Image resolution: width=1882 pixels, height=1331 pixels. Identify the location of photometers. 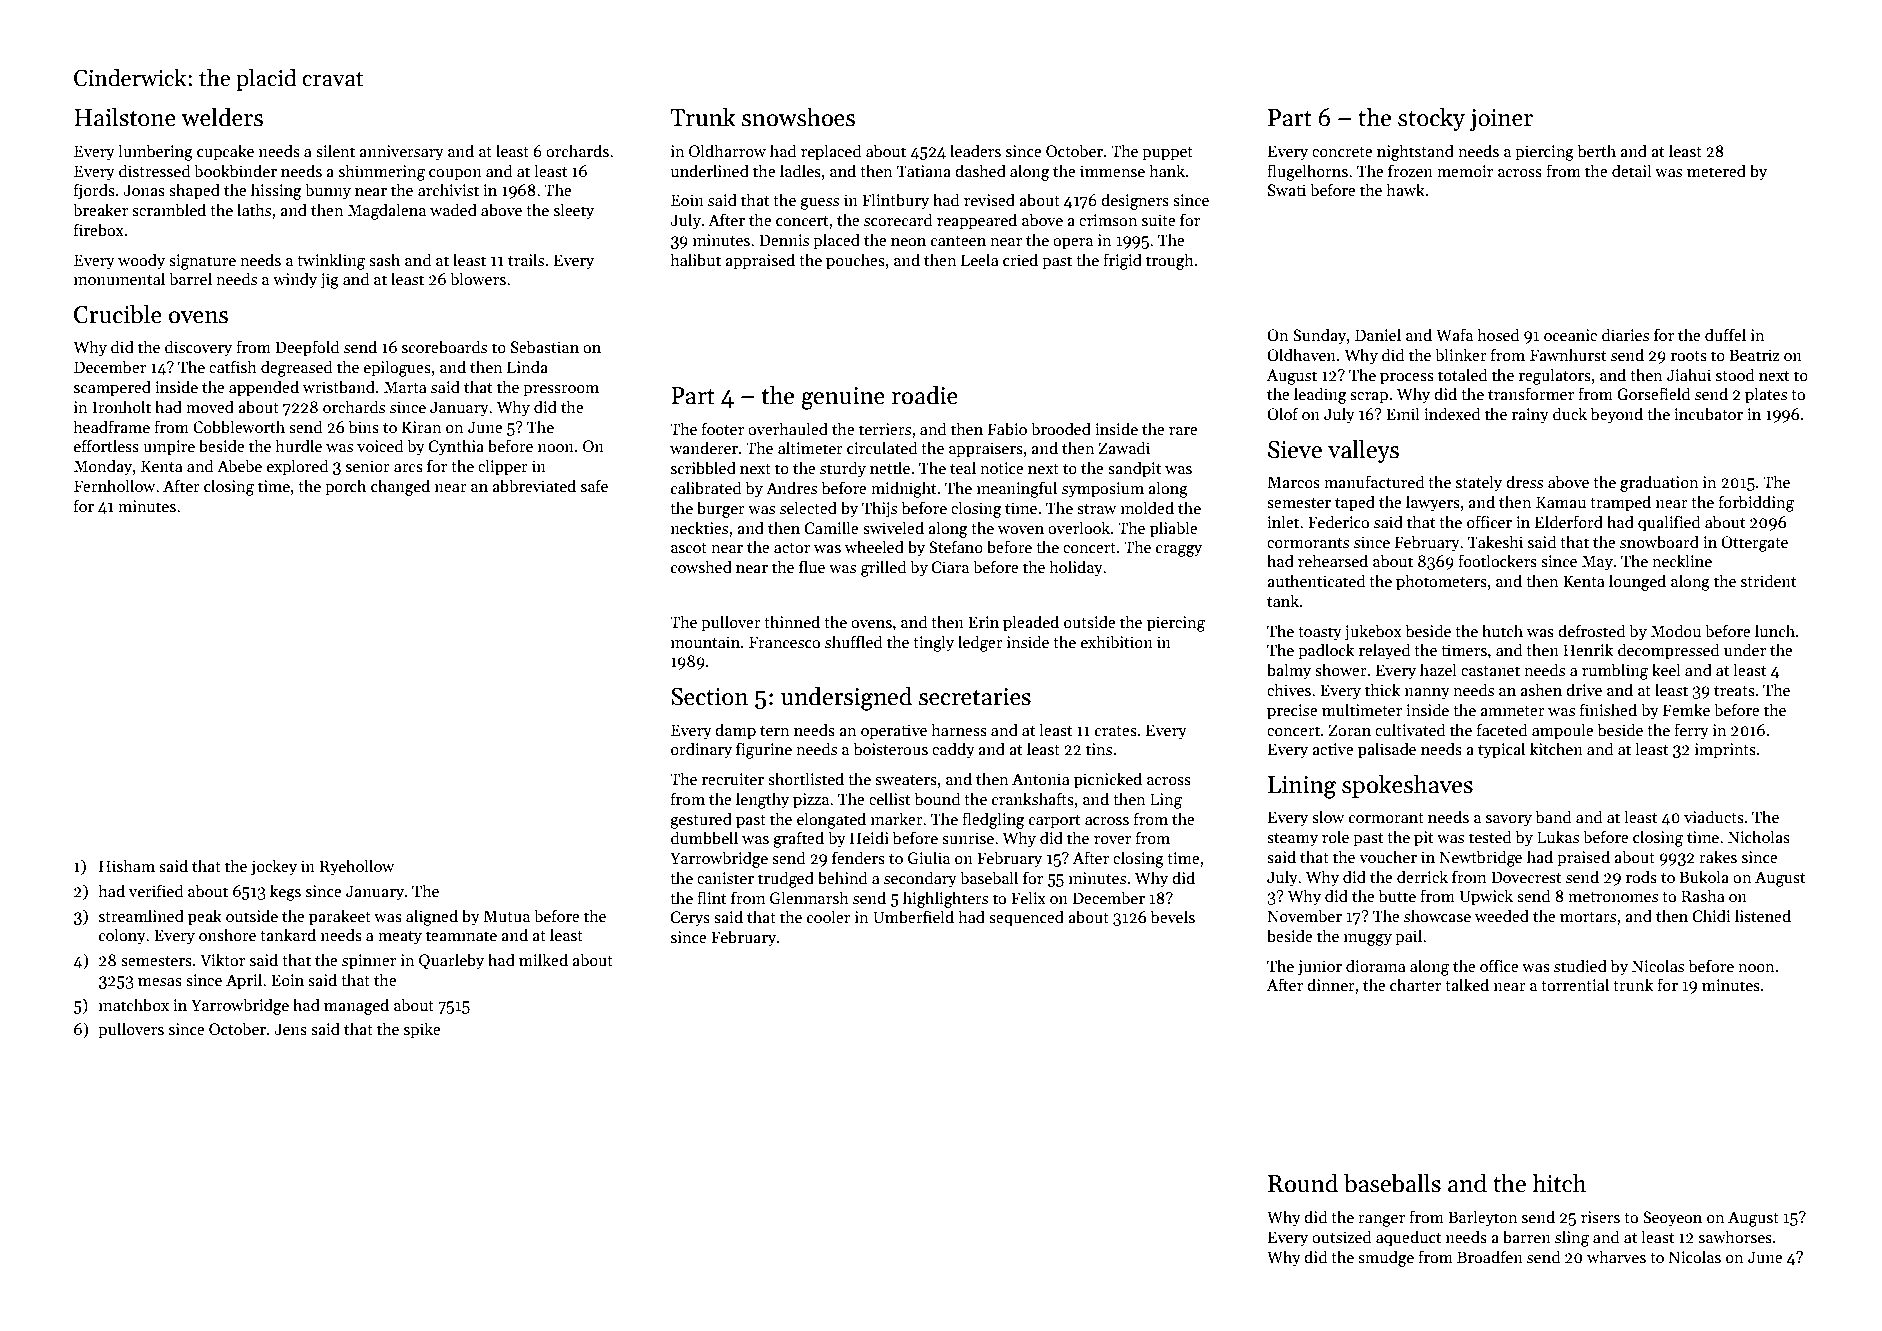
(1441, 582).
